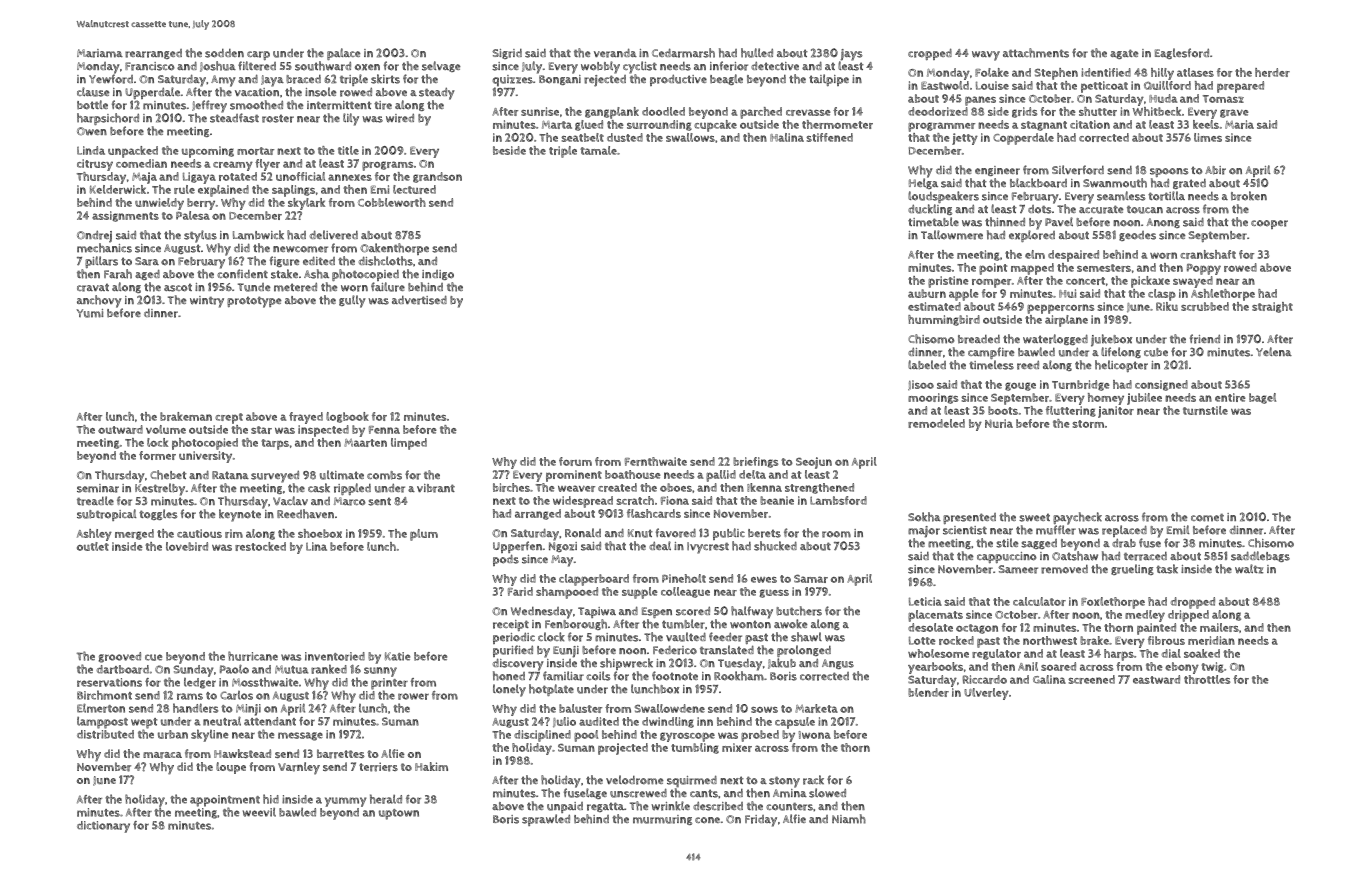 This screenshot has height=887, width=1372. Describe the element at coordinates (1272, 72) in the screenshot. I see `herder` at that location.
